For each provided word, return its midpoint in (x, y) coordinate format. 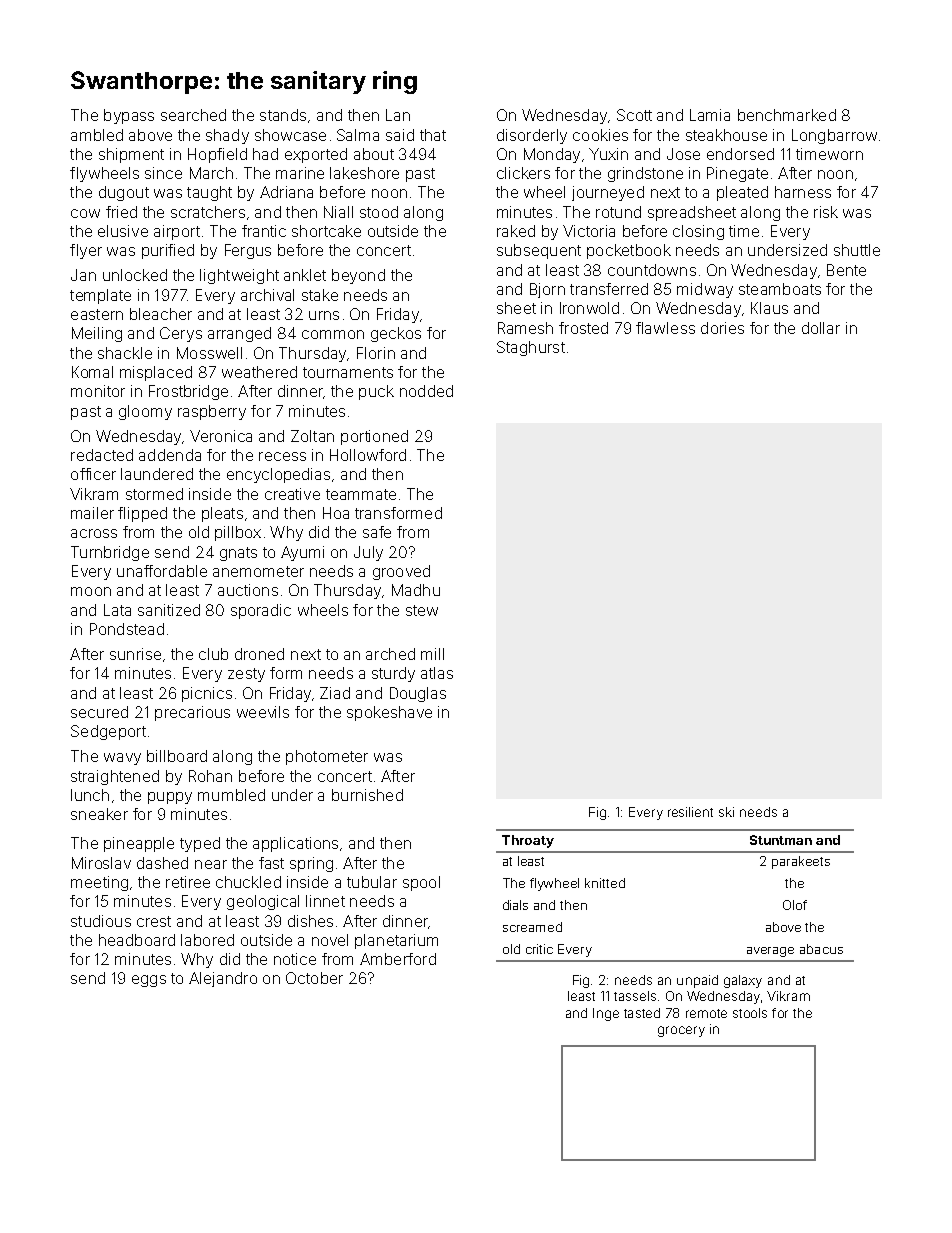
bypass (129, 116)
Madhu (416, 590)
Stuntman (781, 840)
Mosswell (209, 353)
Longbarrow (834, 136)
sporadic (261, 611)
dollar (821, 328)
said (400, 135)
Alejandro (223, 979)
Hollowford (368, 455)
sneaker (99, 814)
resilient (690, 812)
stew (422, 610)
